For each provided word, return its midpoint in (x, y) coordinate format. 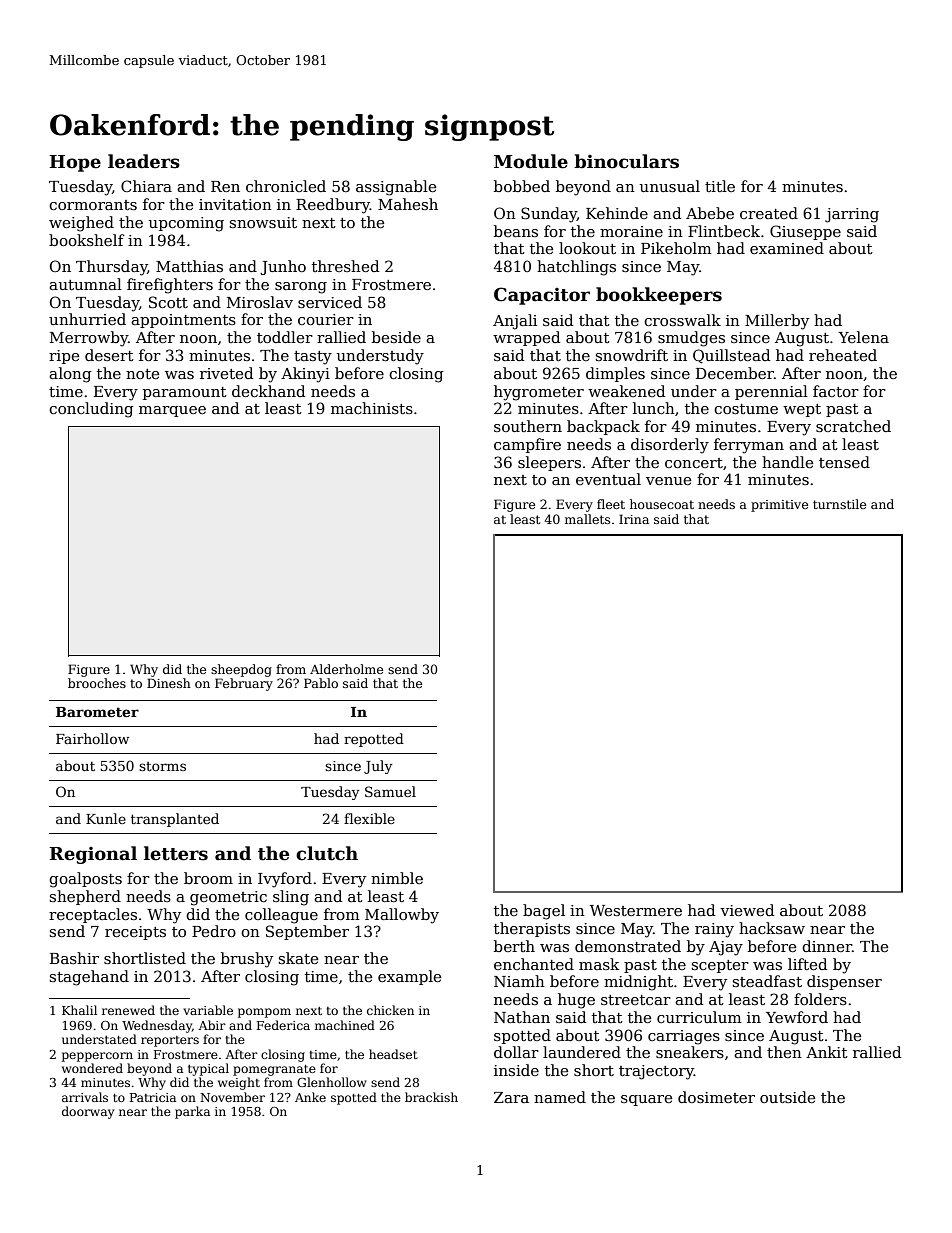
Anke (310, 1097)
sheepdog (241, 670)
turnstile (839, 504)
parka (192, 1112)
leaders (144, 161)
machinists (372, 408)
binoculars (626, 161)
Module (531, 161)
